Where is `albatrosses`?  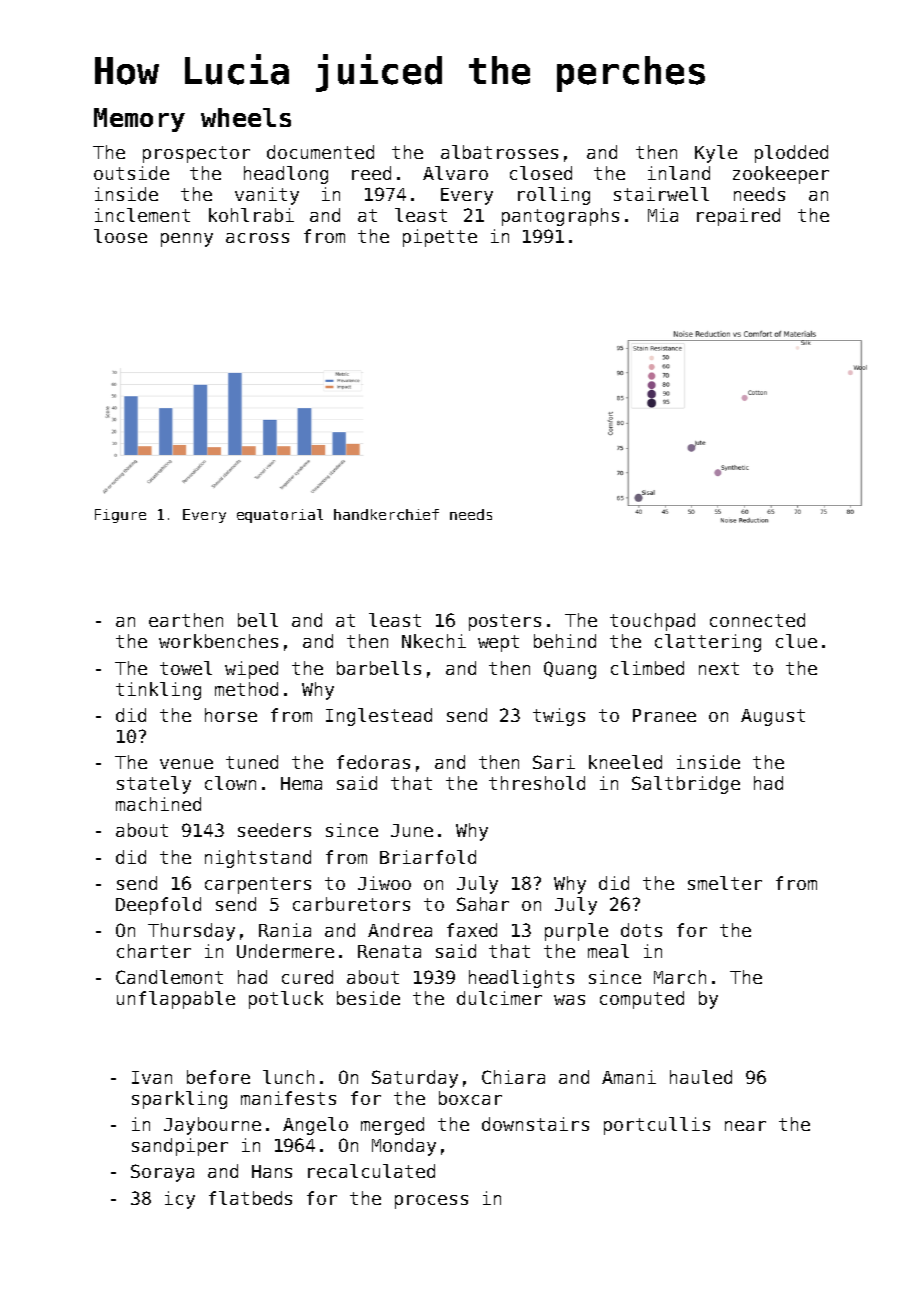 albatrosses is located at coordinates (499, 152).
